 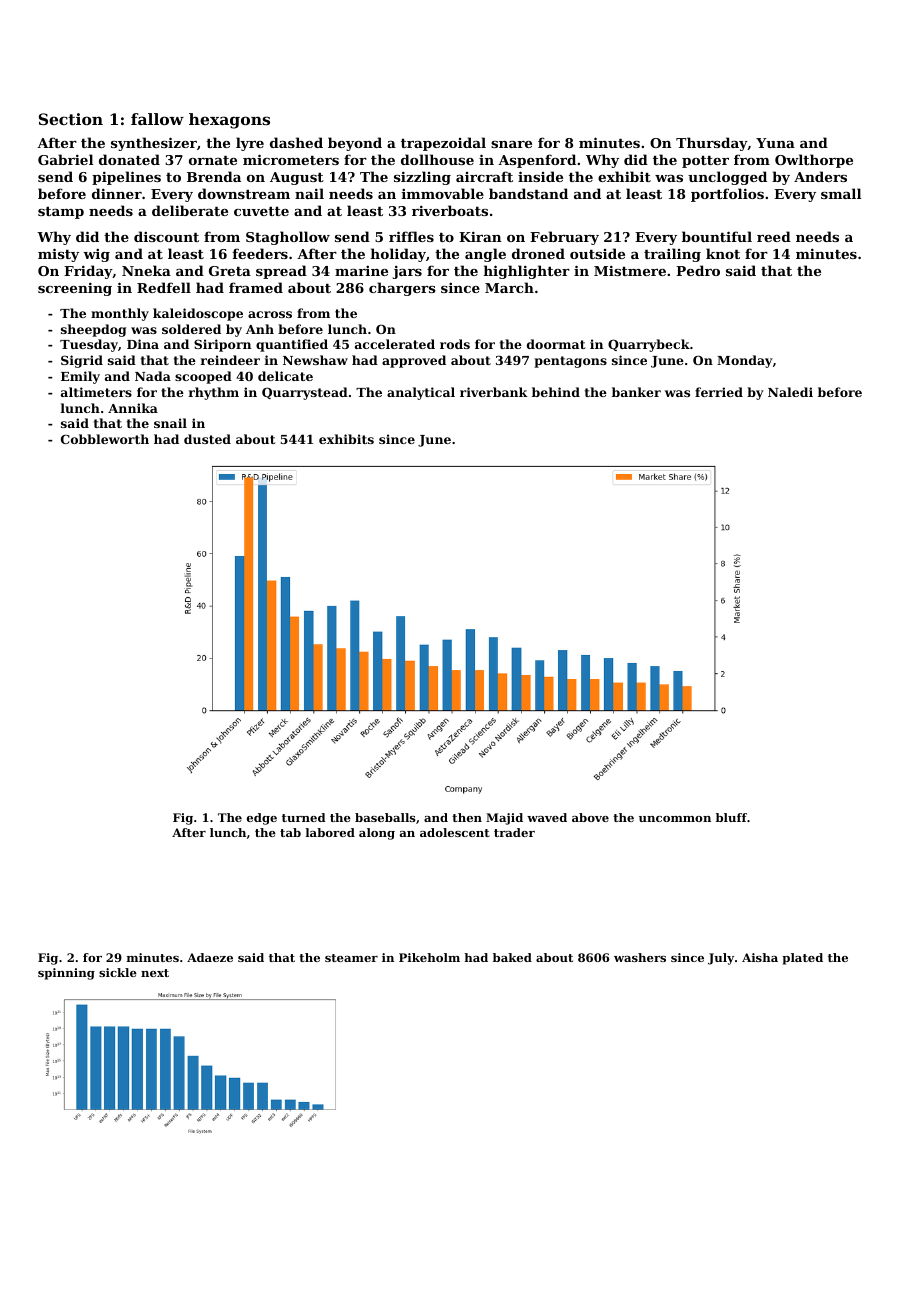 What do you see at coordinates (65, 159) in the page?
I see `Gabriel` at bounding box center [65, 159].
